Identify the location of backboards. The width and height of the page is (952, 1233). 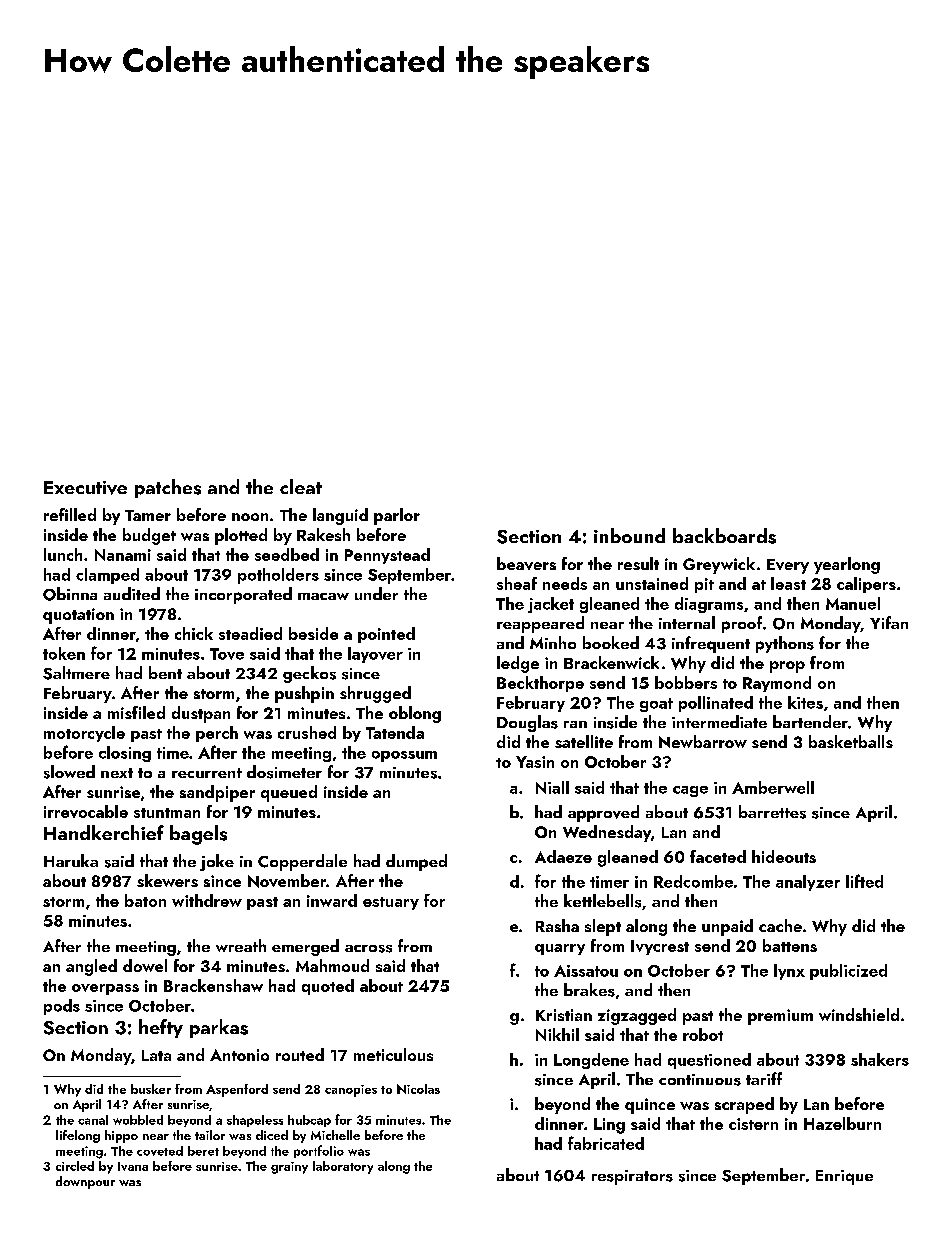
(724, 536).
